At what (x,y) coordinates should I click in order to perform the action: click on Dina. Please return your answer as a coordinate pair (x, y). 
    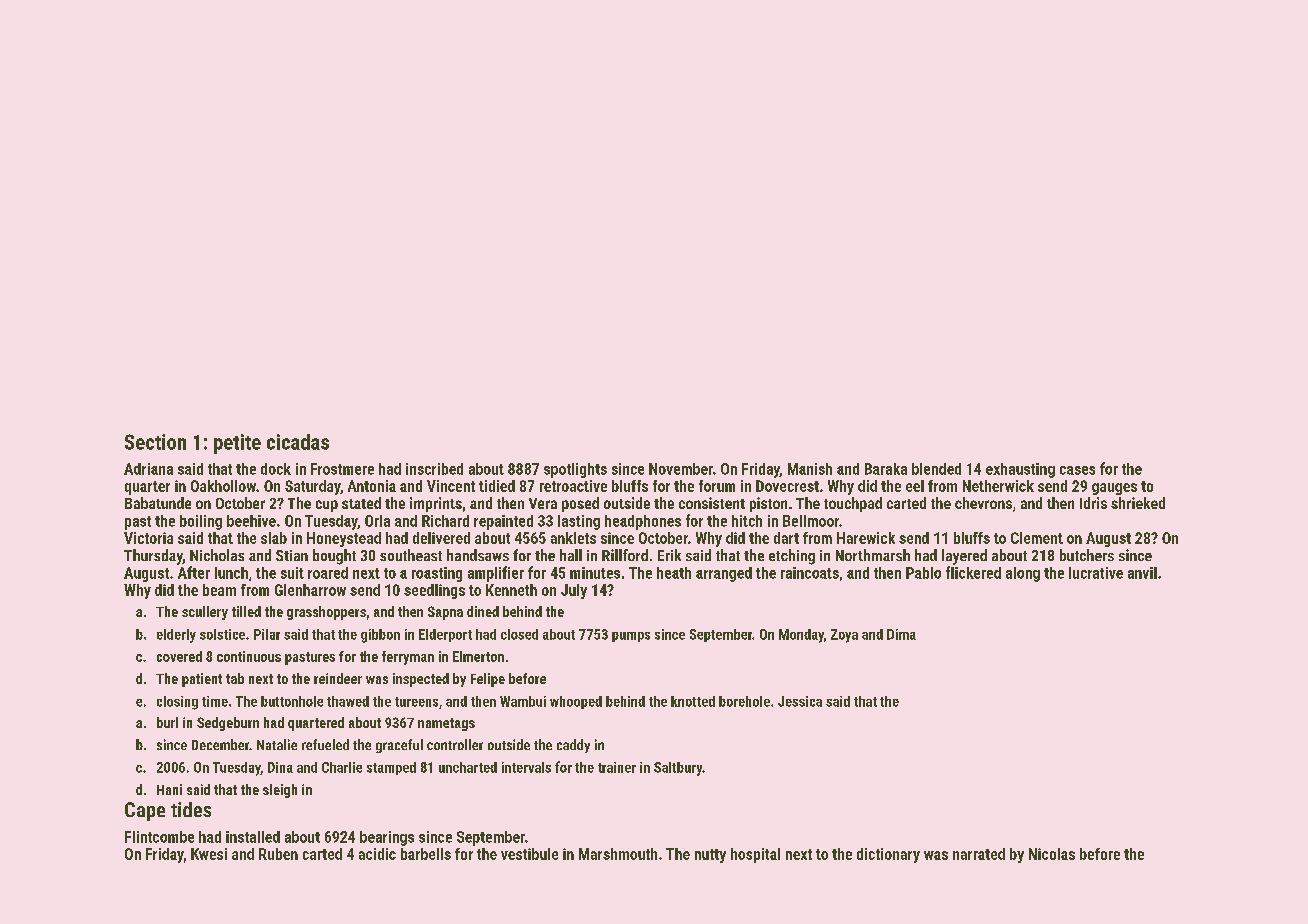
    Looking at the image, I should click on (280, 767).
